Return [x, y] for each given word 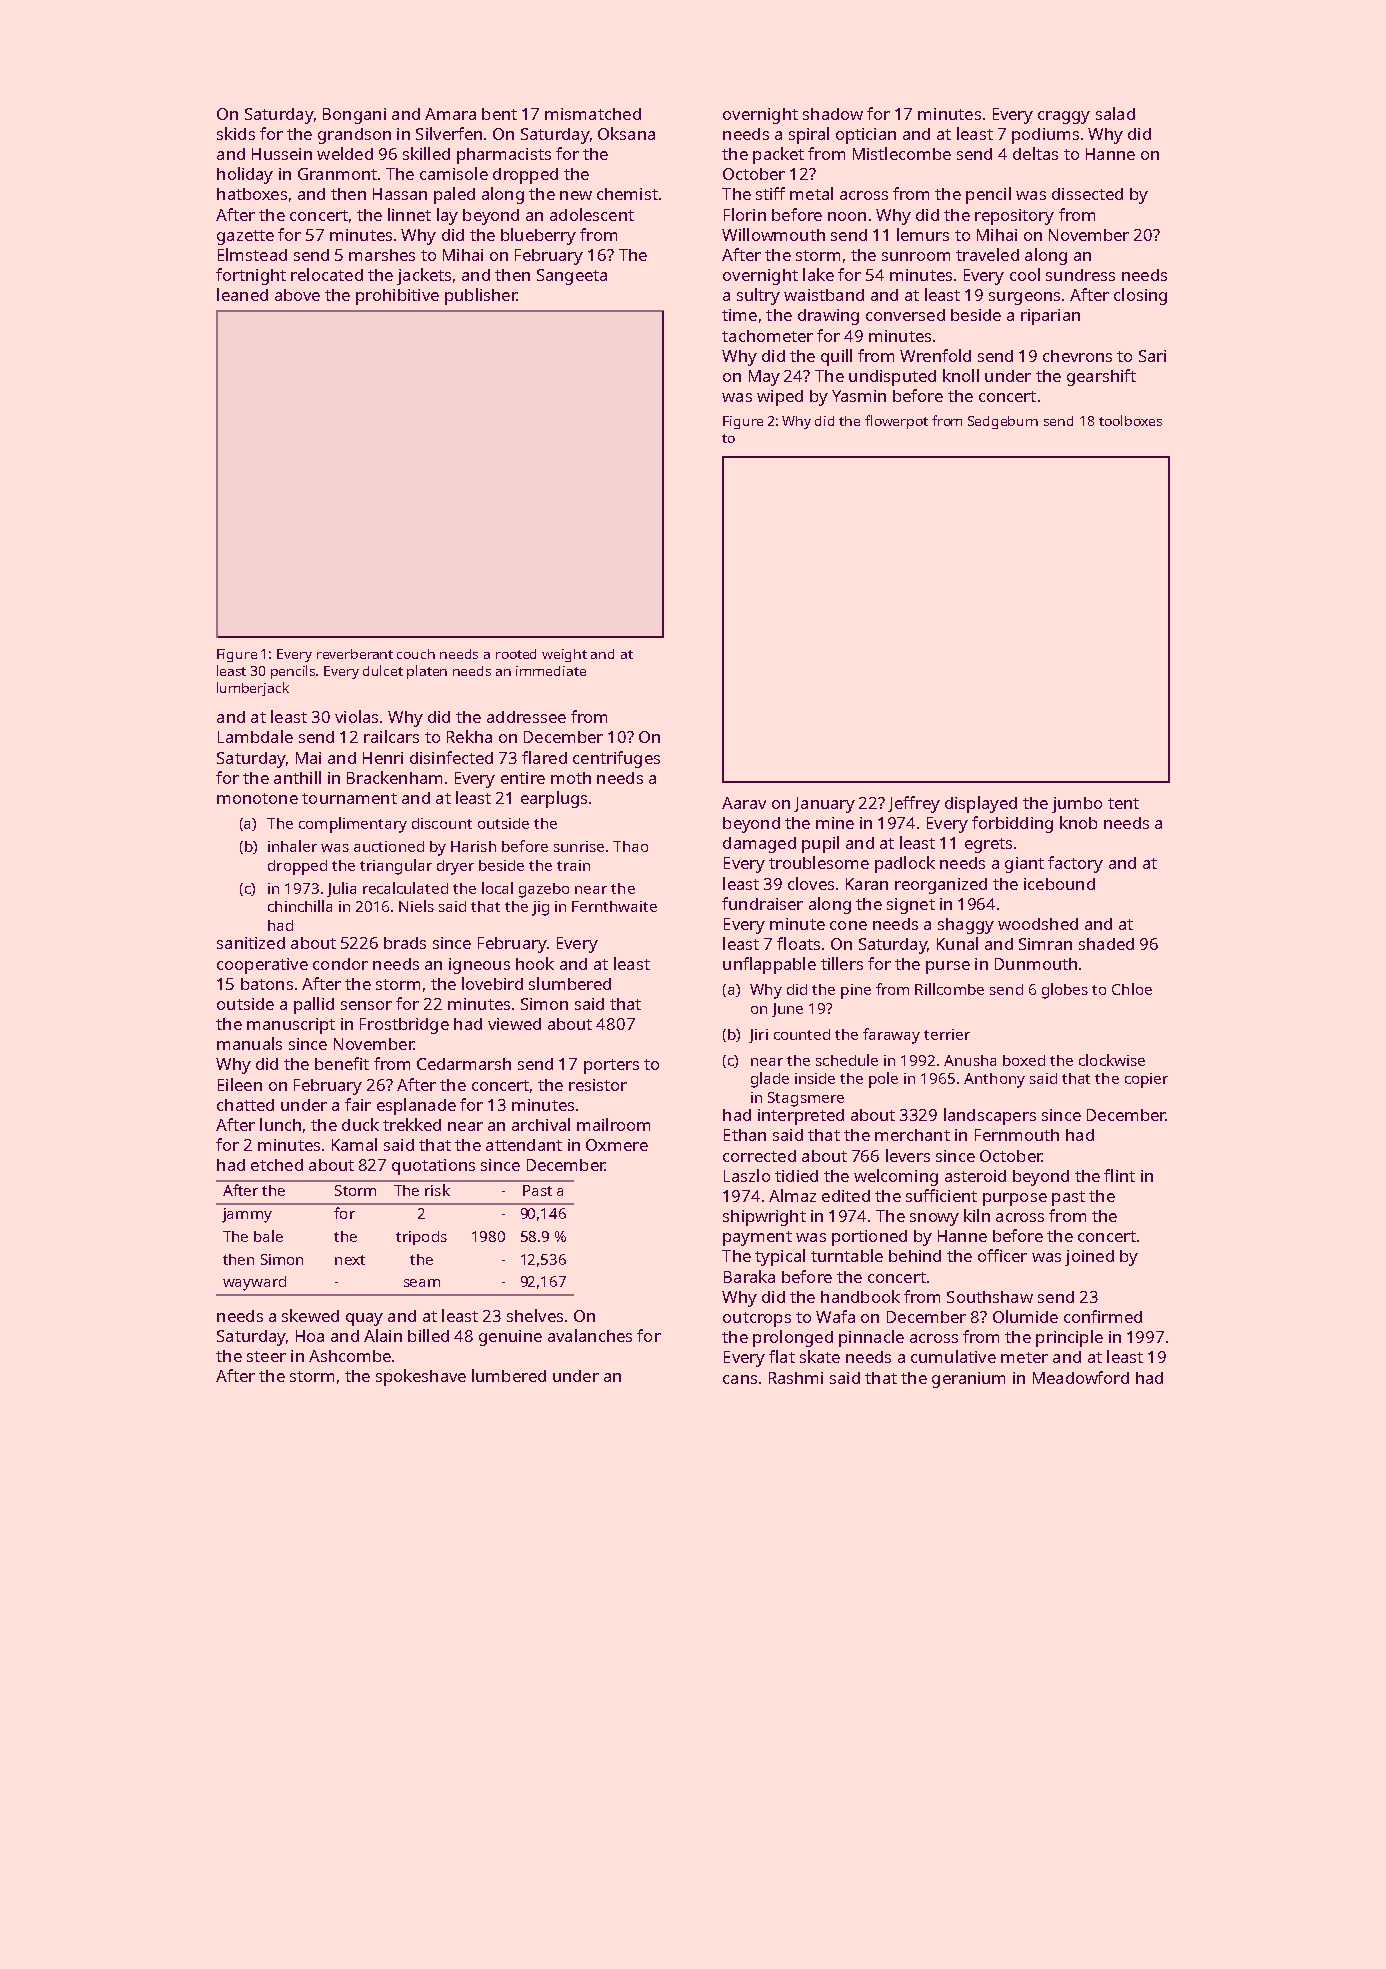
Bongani [354, 116]
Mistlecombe [902, 153]
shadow [833, 114]
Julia [341, 889]
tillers [842, 963]
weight [564, 655]
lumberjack [253, 689]
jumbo [1077, 805]
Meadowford [1081, 1377]
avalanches [590, 1335]
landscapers [990, 1116]
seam [422, 1283]
